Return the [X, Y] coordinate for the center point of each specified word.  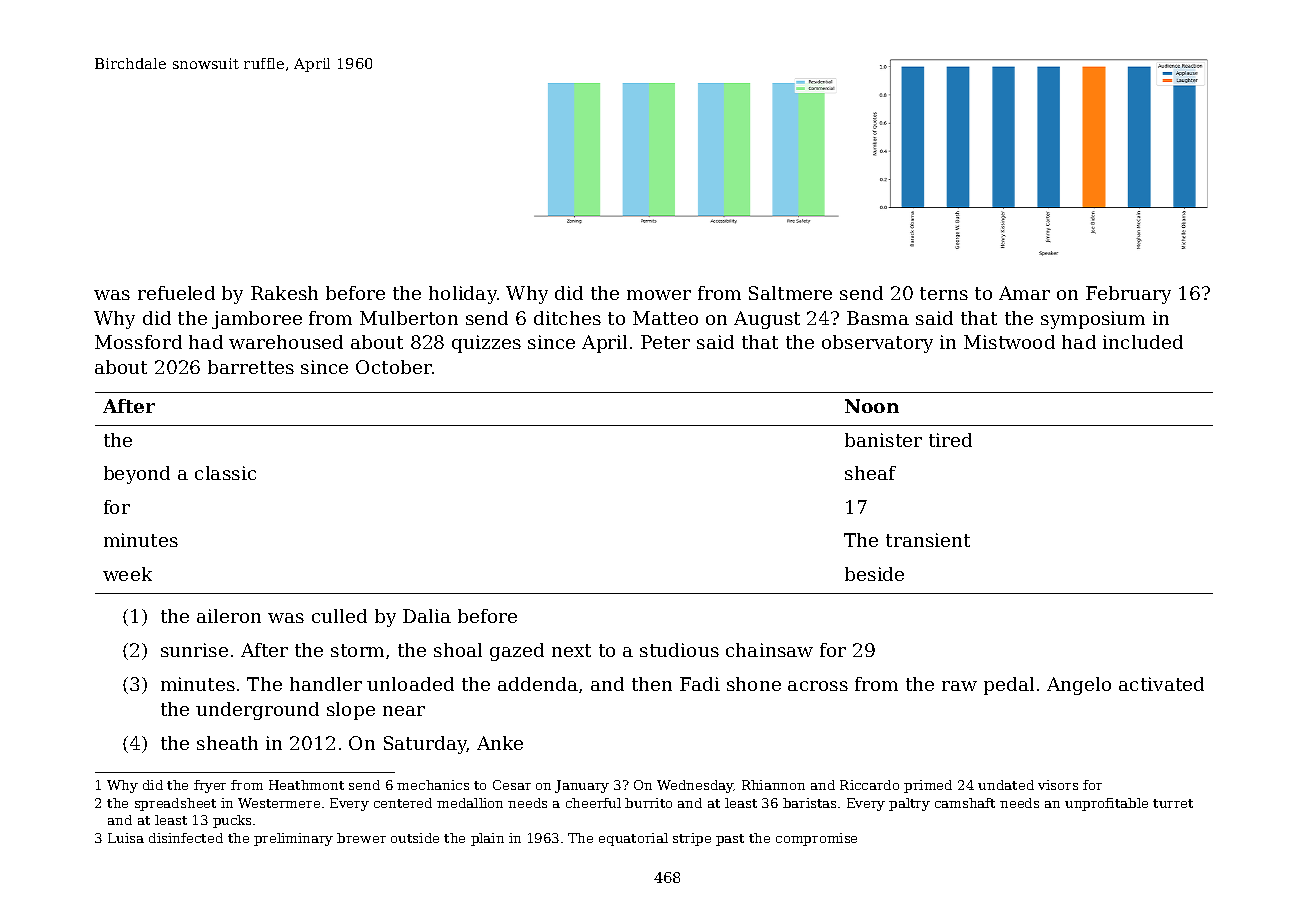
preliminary [293, 839]
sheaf [870, 473]
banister [883, 440]
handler [326, 684]
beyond [137, 475]
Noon [872, 406]
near [404, 711]
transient [928, 540]
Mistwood [1009, 342]
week [127, 574]
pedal [1009, 686]
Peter [665, 342]
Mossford [138, 342]
